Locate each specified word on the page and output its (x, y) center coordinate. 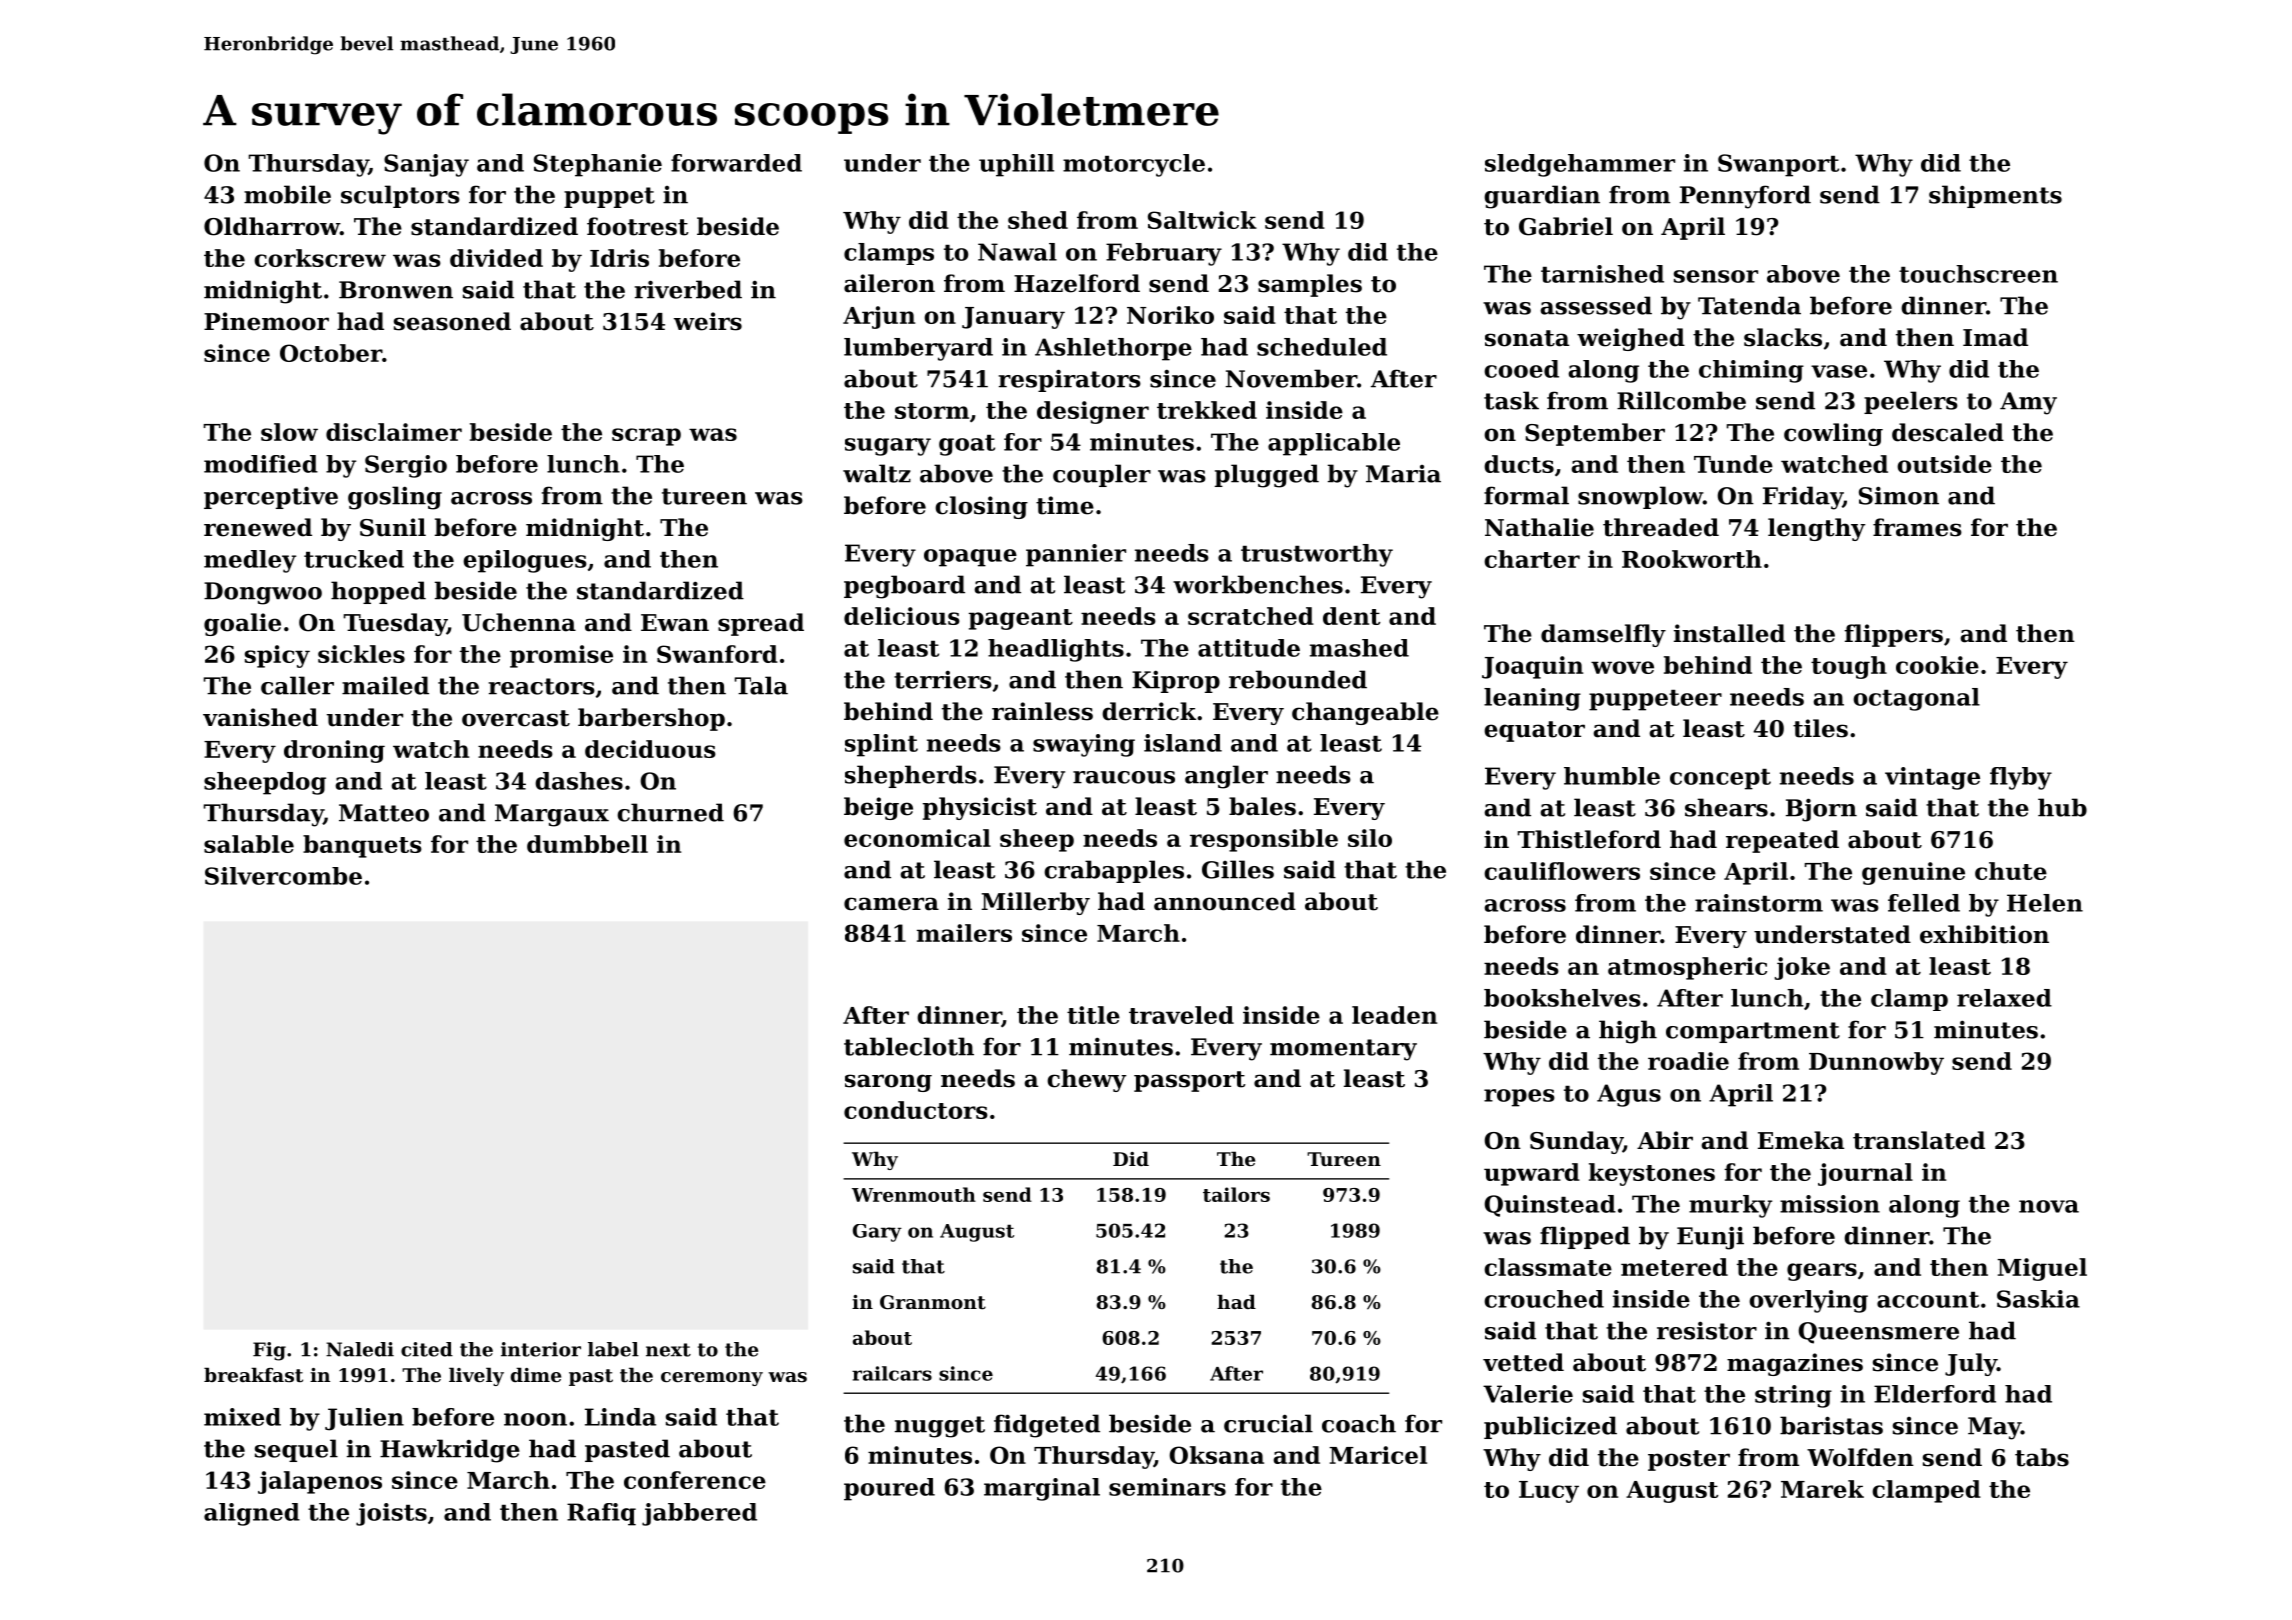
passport (1190, 1081)
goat (967, 445)
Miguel (2042, 1269)
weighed (1631, 339)
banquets (362, 846)
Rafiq (601, 1514)
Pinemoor (266, 321)
